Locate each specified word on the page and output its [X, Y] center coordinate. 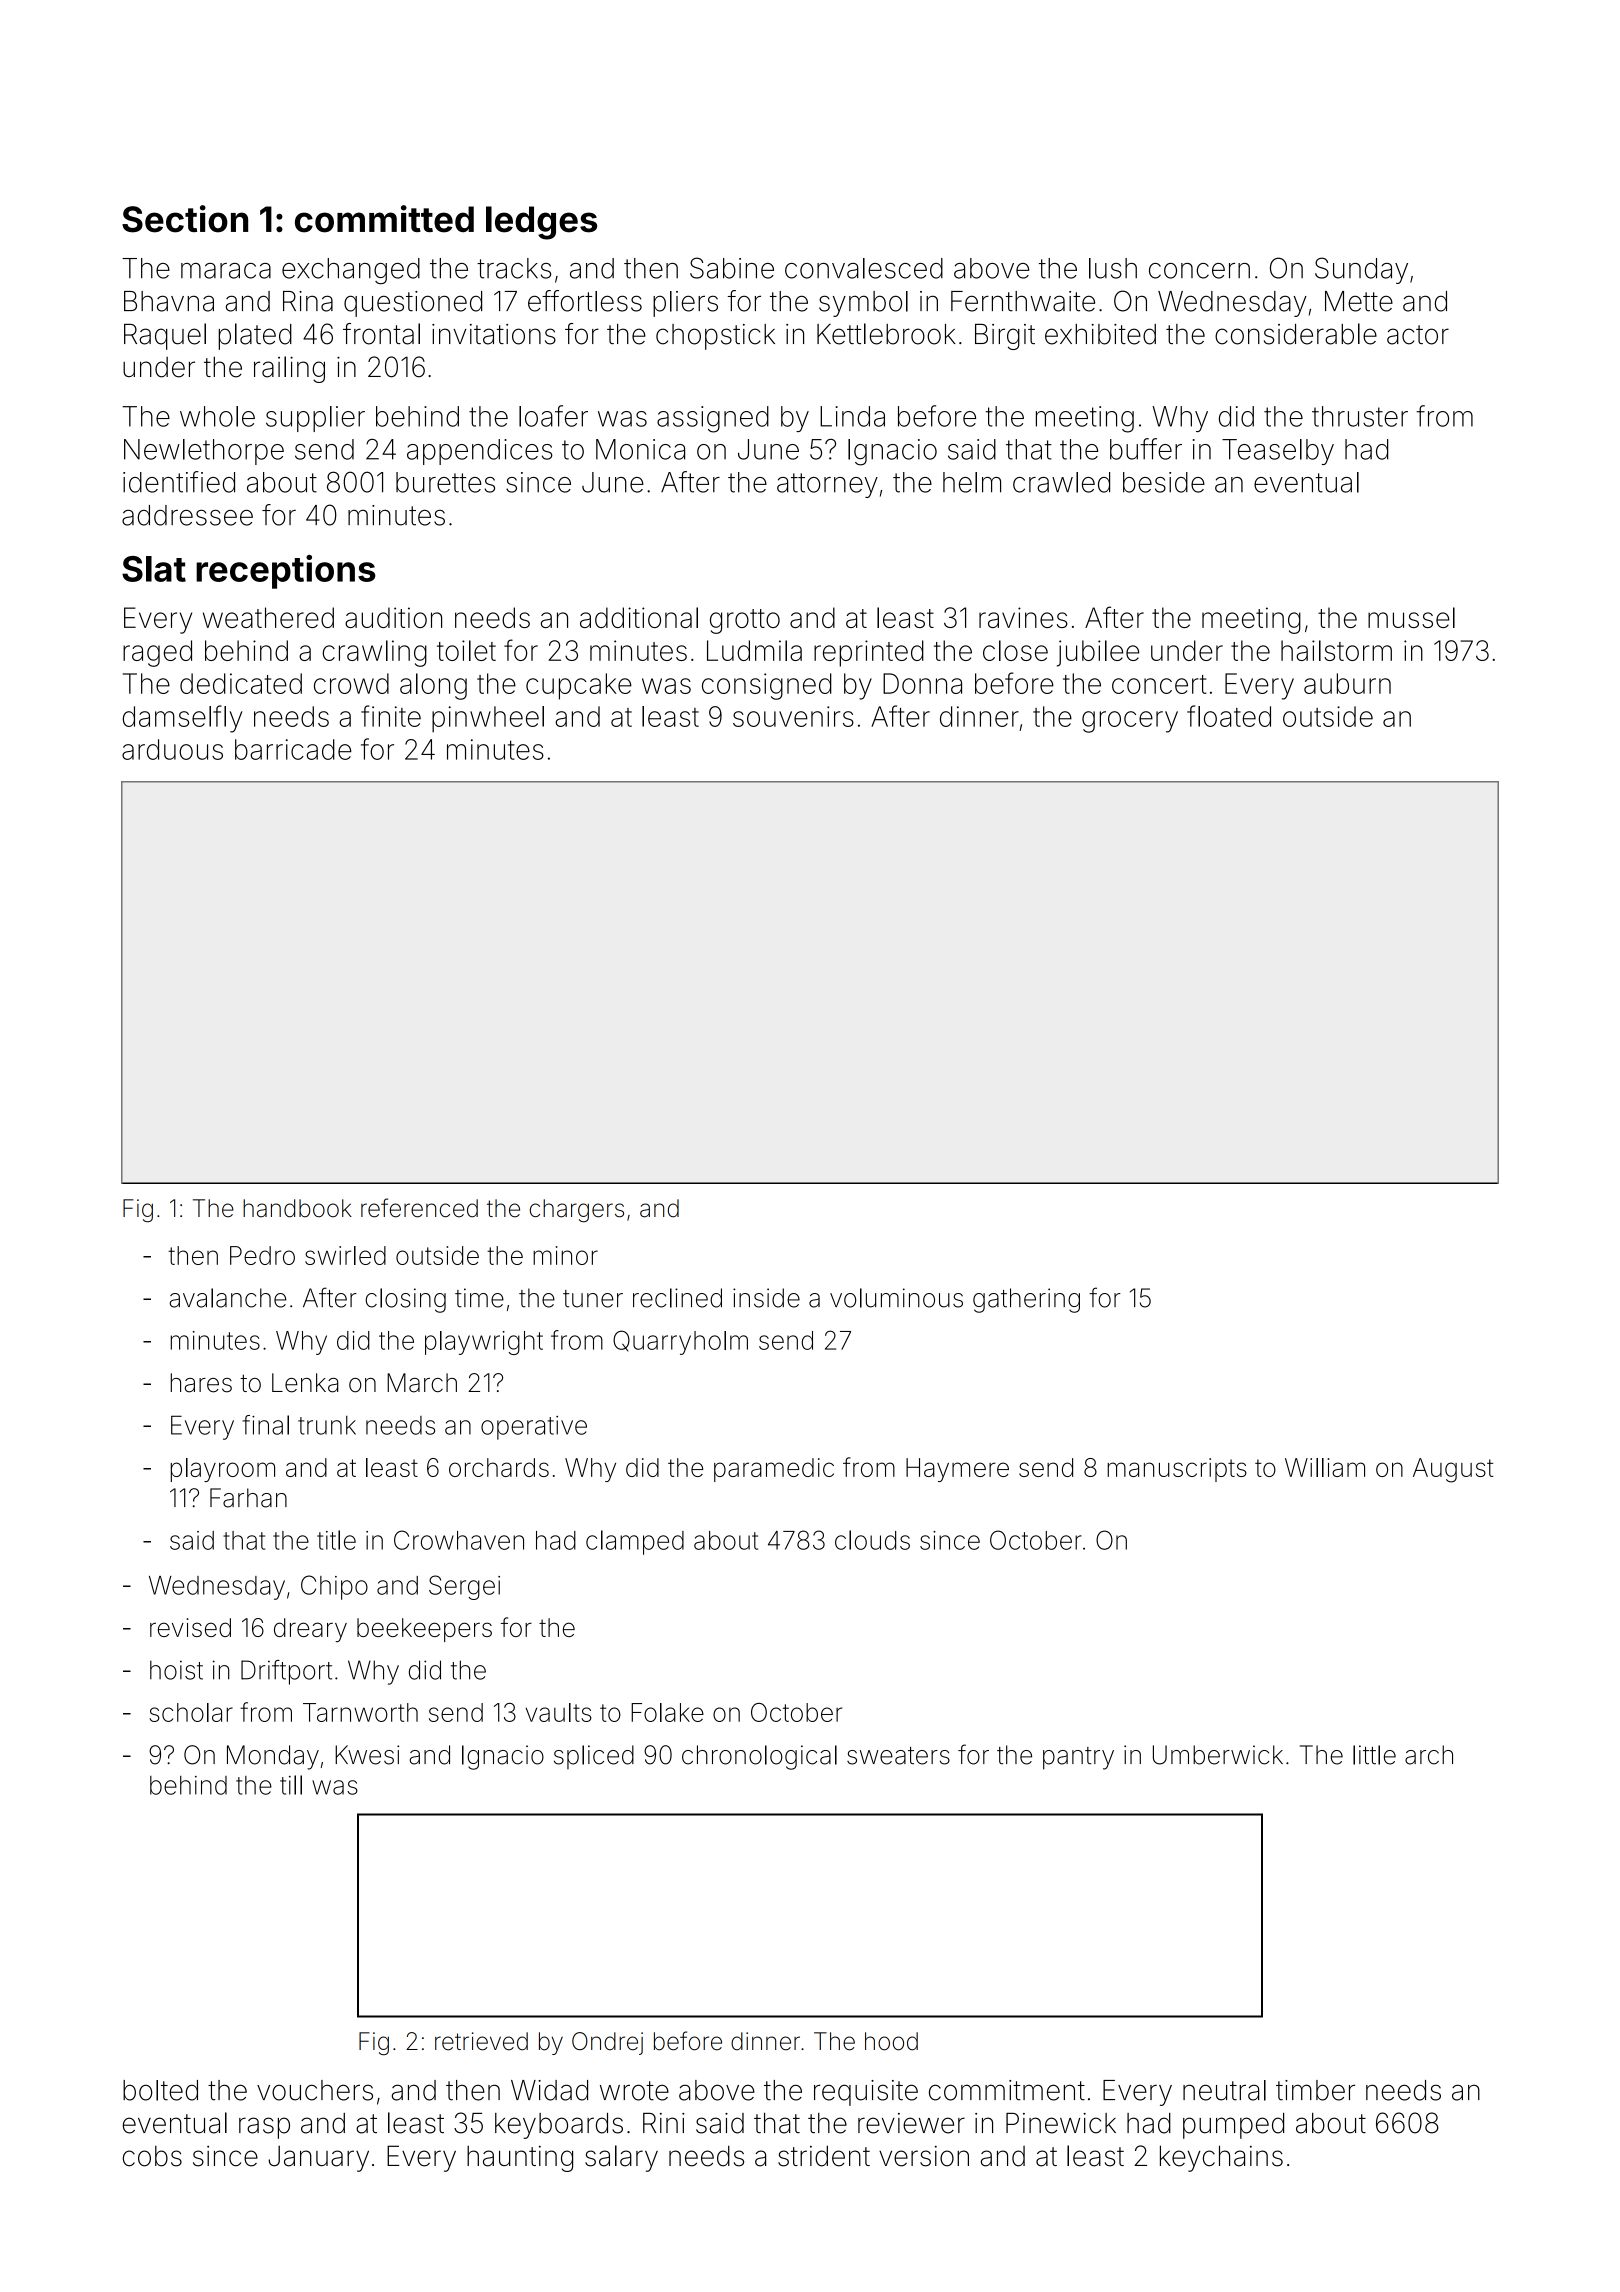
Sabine [732, 268]
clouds [872, 1540]
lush [1113, 268]
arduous [172, 749]
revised [190, 1627]
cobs [152, 2156]
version [924, 2156]
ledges [541, 223]
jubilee [1098, 653]
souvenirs [793, 716]
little [1374, 1755]
